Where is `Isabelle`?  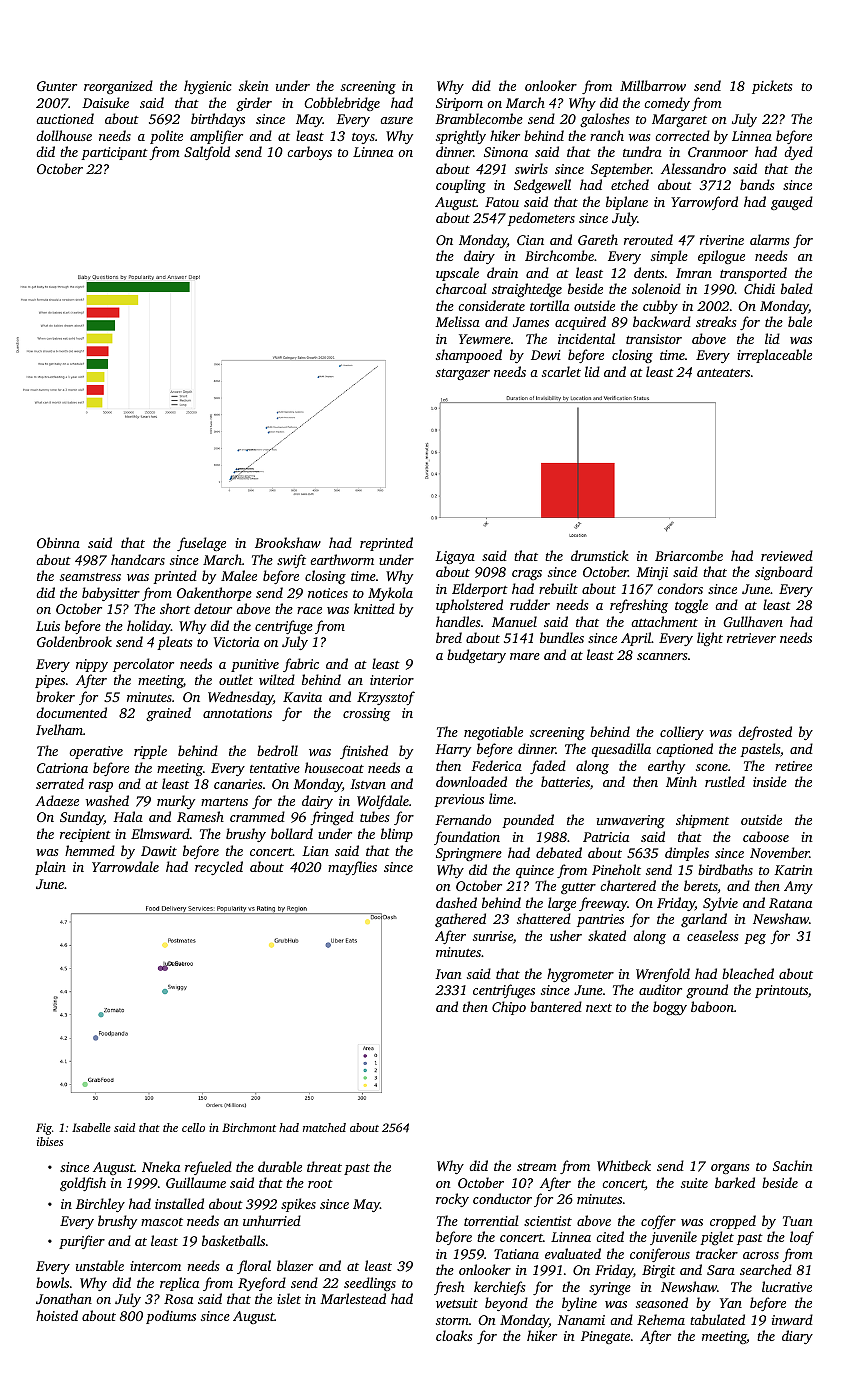
Isabelle is located at coordinates (91, 1127).
